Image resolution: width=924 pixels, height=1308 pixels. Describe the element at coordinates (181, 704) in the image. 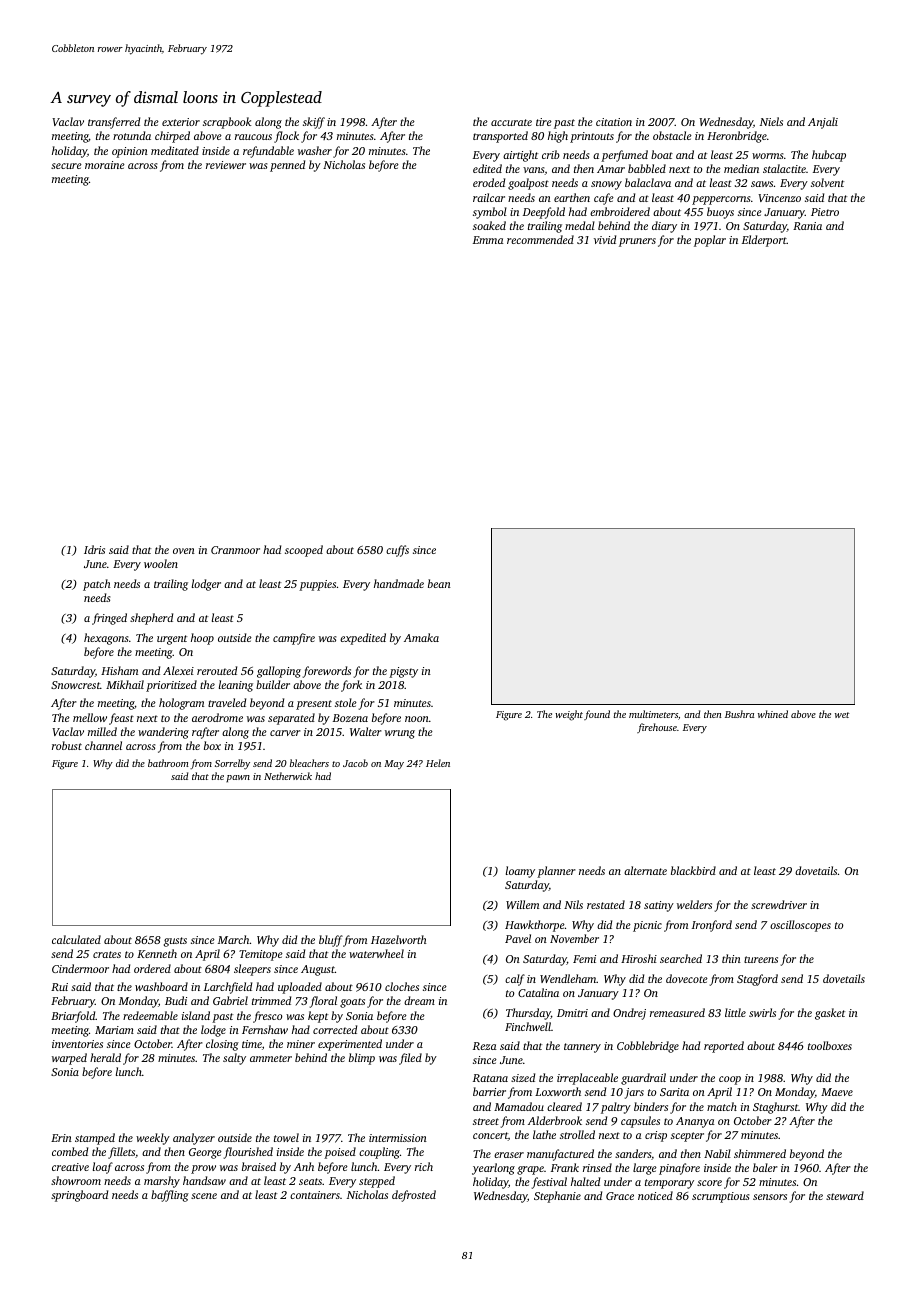

I see `hologram` at that location.
